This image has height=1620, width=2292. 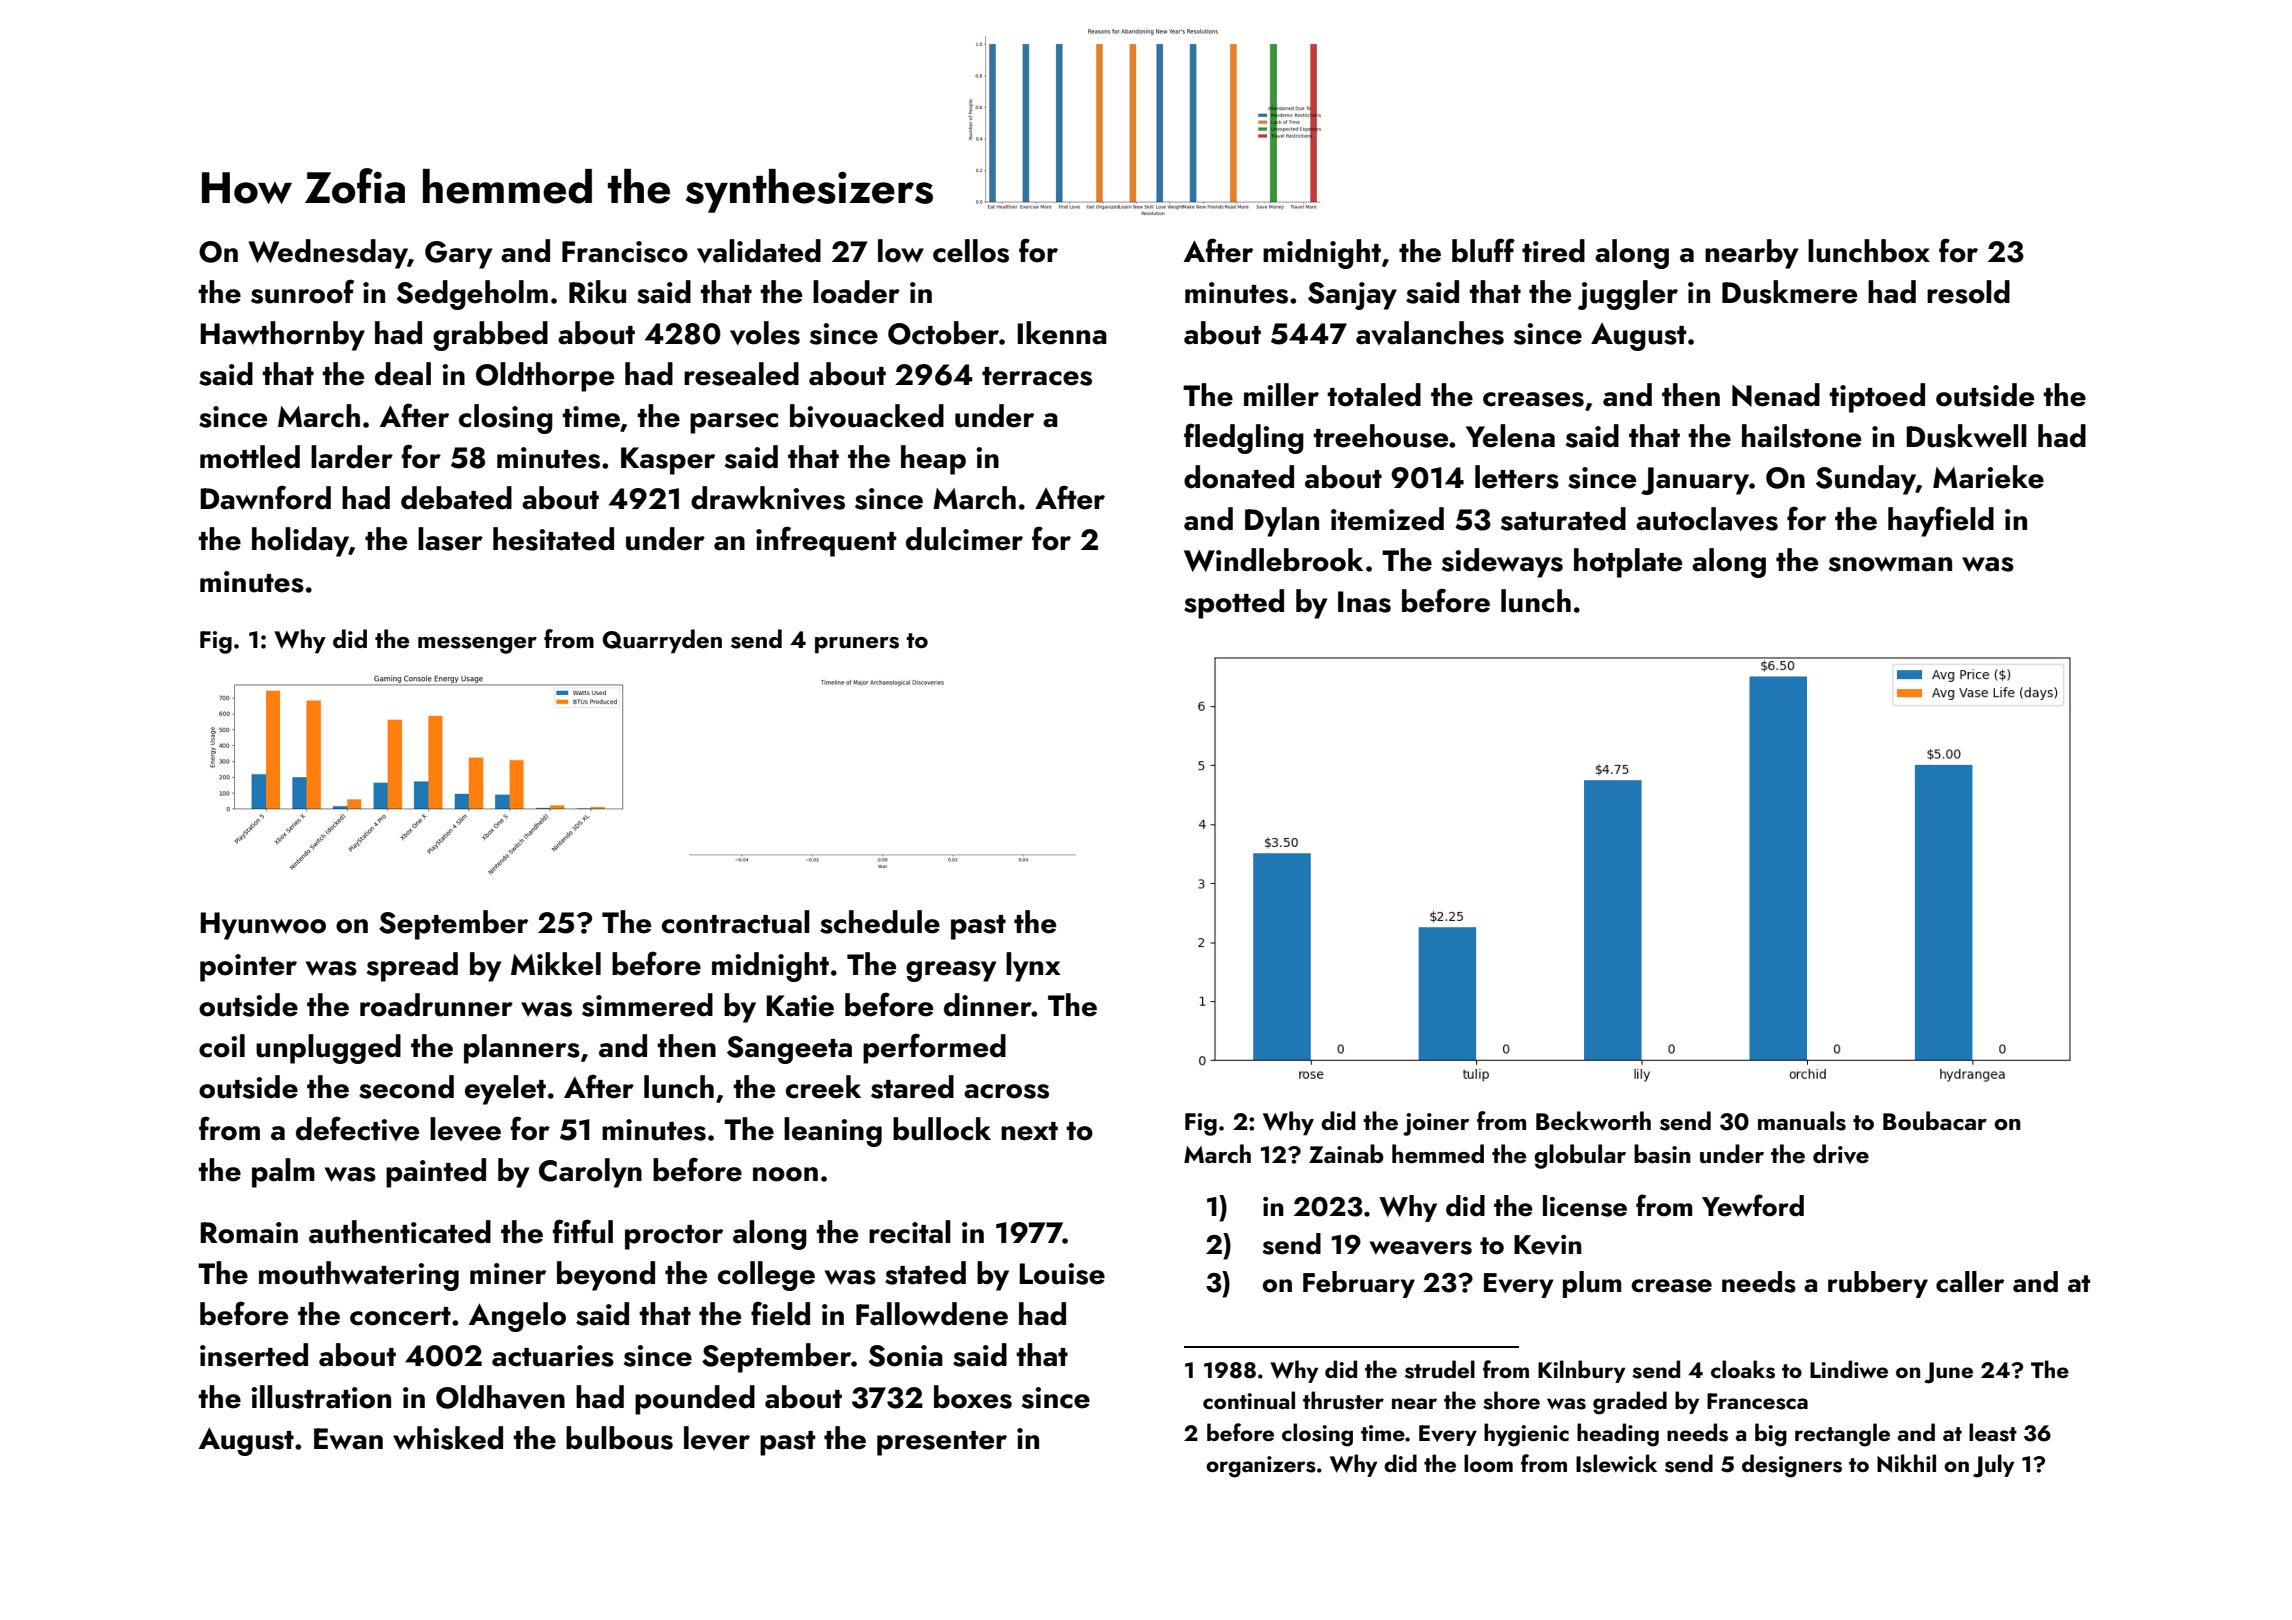 What do you see at coordinates (1628, 563) in the image?
I see `hotplate` at bounding box center [1628, 563].
